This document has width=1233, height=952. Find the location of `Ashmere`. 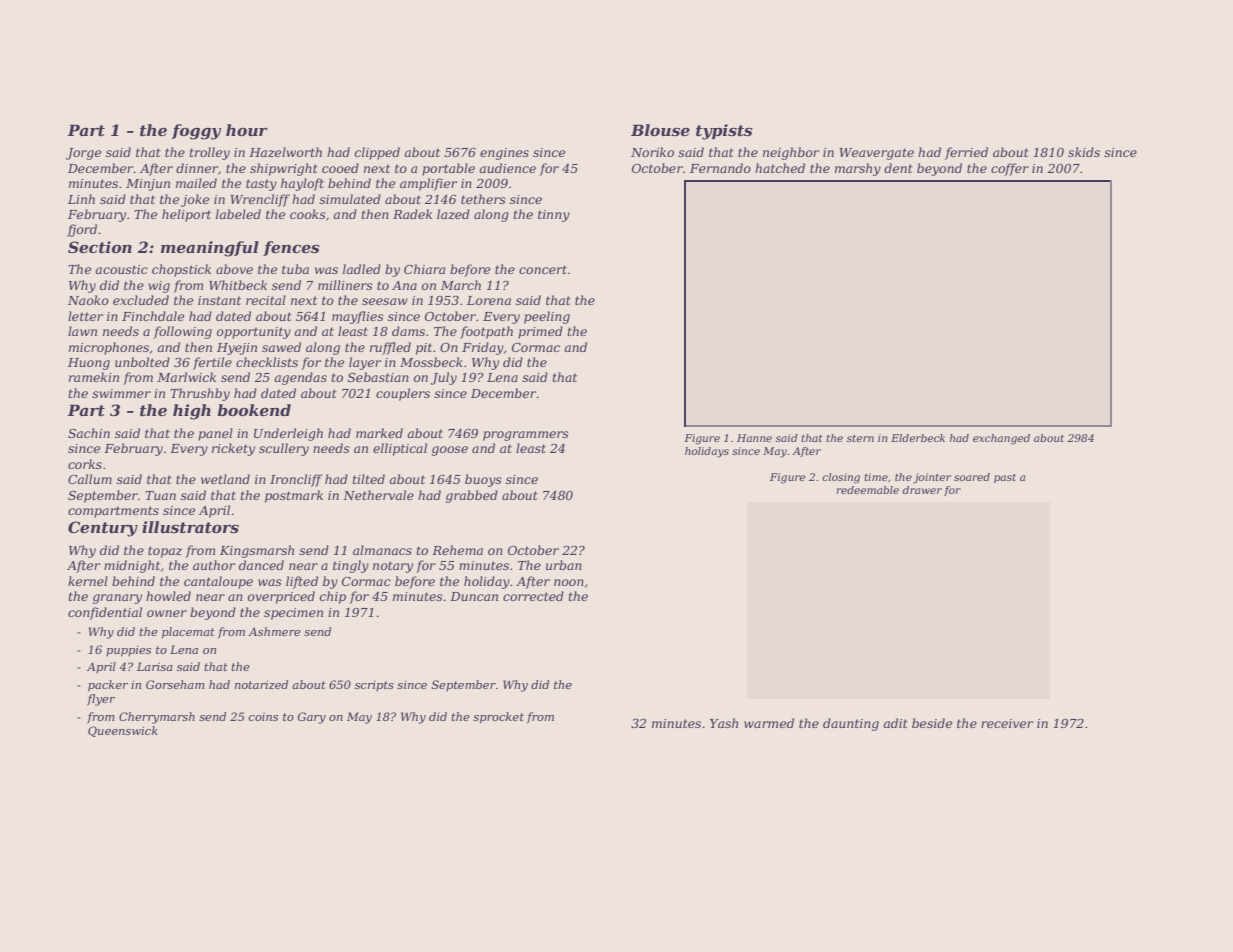

Ashmere is located at coordinates (274, 631).
